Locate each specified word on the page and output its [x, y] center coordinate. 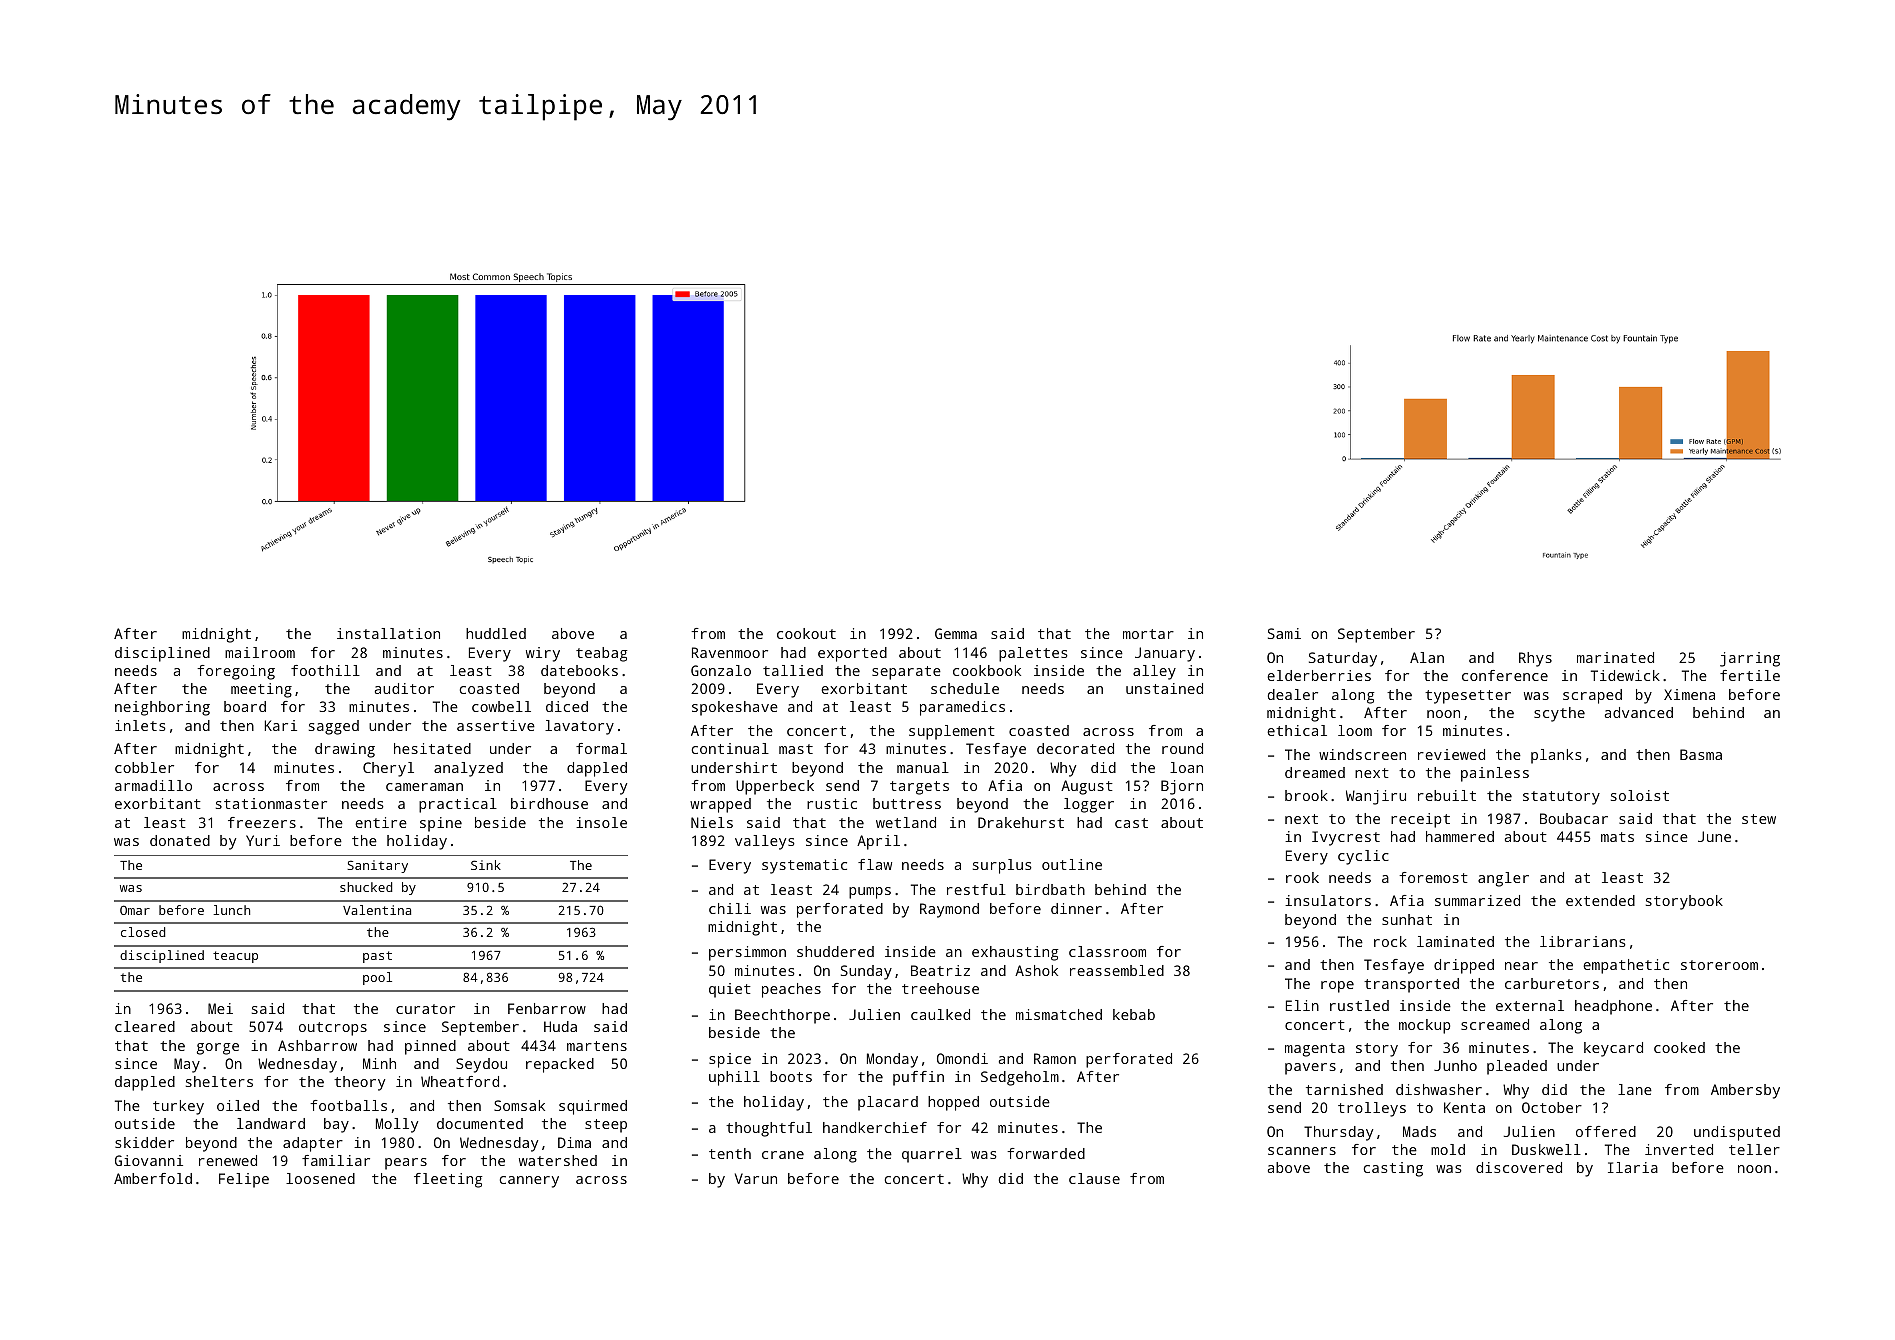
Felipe [244, 1180]
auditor [404, 688]
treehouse [940, 988]
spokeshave [735, 708]
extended [1600, 900]
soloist [1640, 795]
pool [377, 978]
